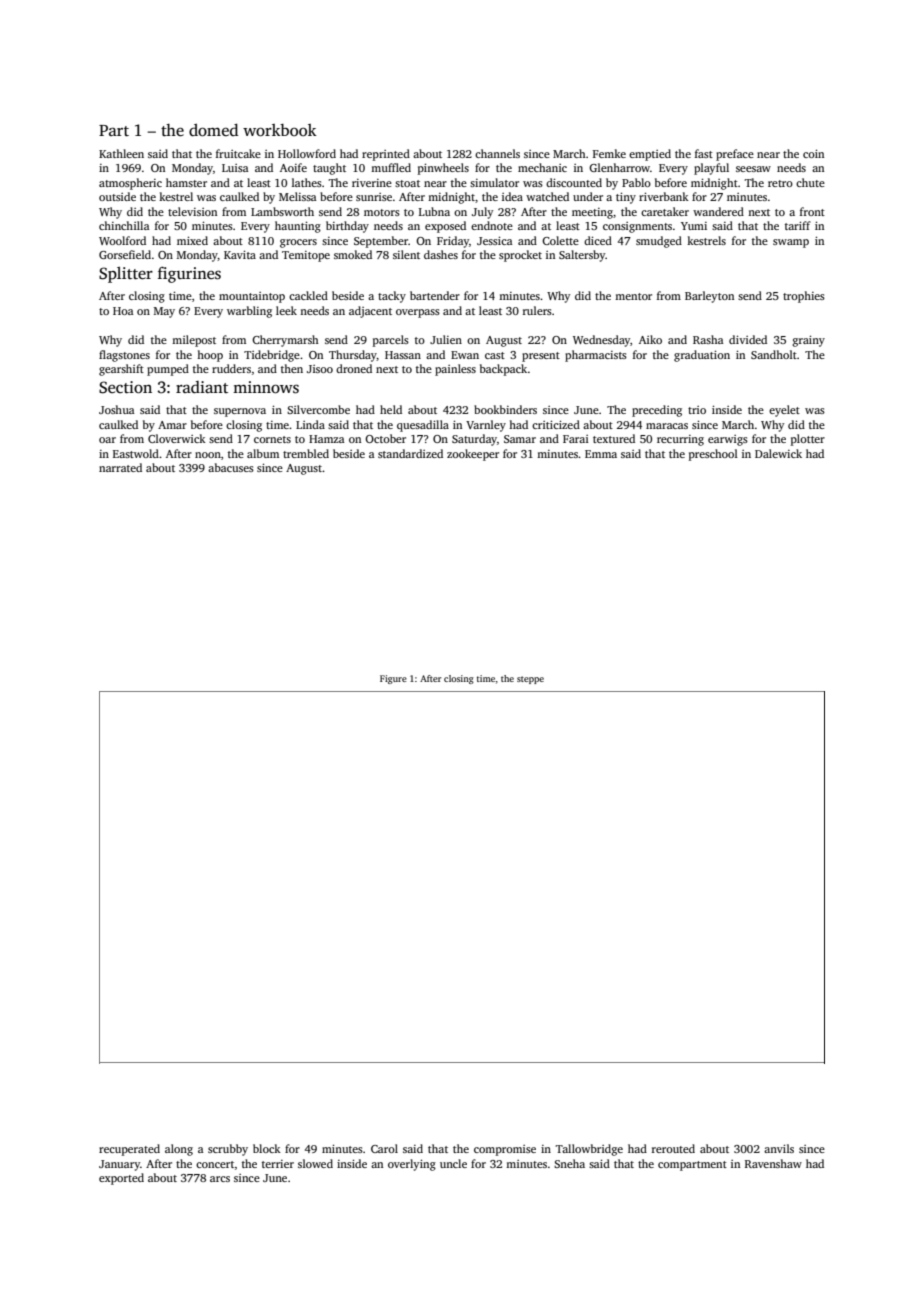 The width and height of the screenshot is (924, 1308). Describe the element at coordinates (393, 679) in the screenshot. I see `Figure` at that location.
